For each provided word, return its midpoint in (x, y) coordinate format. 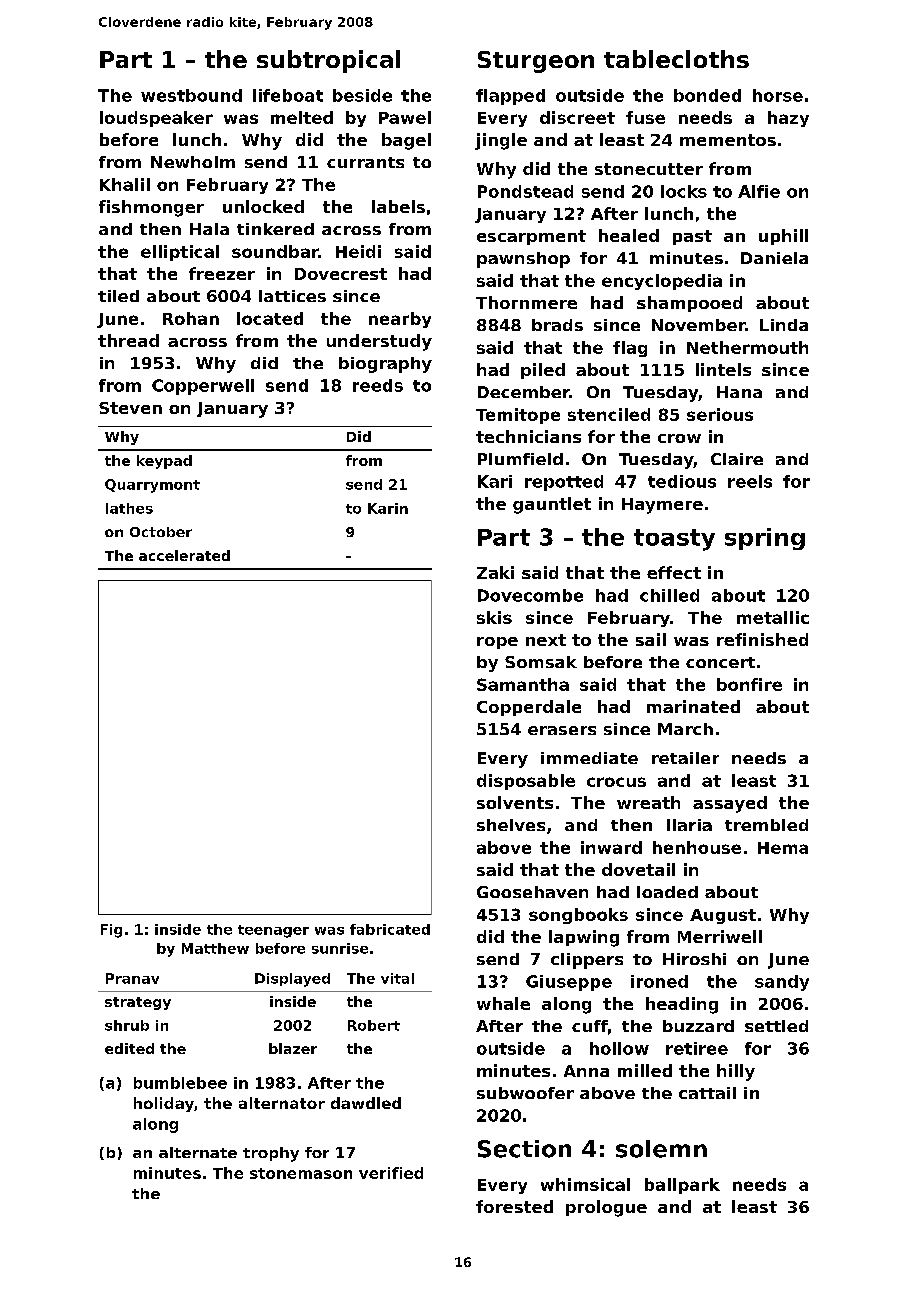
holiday (164, 1104)
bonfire (749, 684)
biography (385, 365)
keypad (164, 462)
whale (503, 1003)
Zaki (495, 572)
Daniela (774, 258)
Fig (111, 931)
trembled (766, 825)
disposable (526, 782)
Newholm (193, 162)
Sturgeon (536, 62)
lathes (129, 508)
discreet (577, 117)
